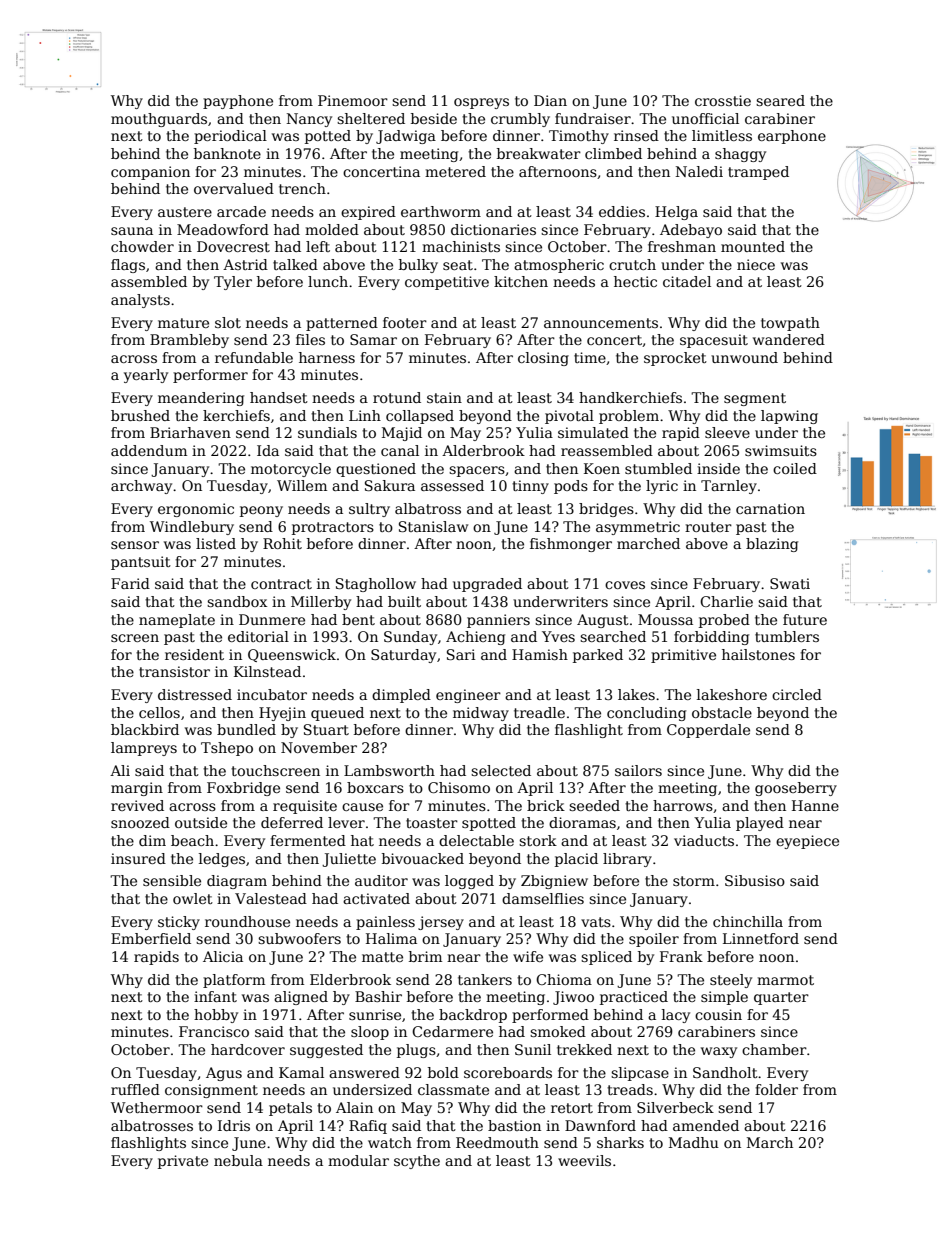 The height and width of the screenshot is (1233, 952). Describe the element at coordinates (378, 996) in the screenshot. I see `Bashir` at that location.
